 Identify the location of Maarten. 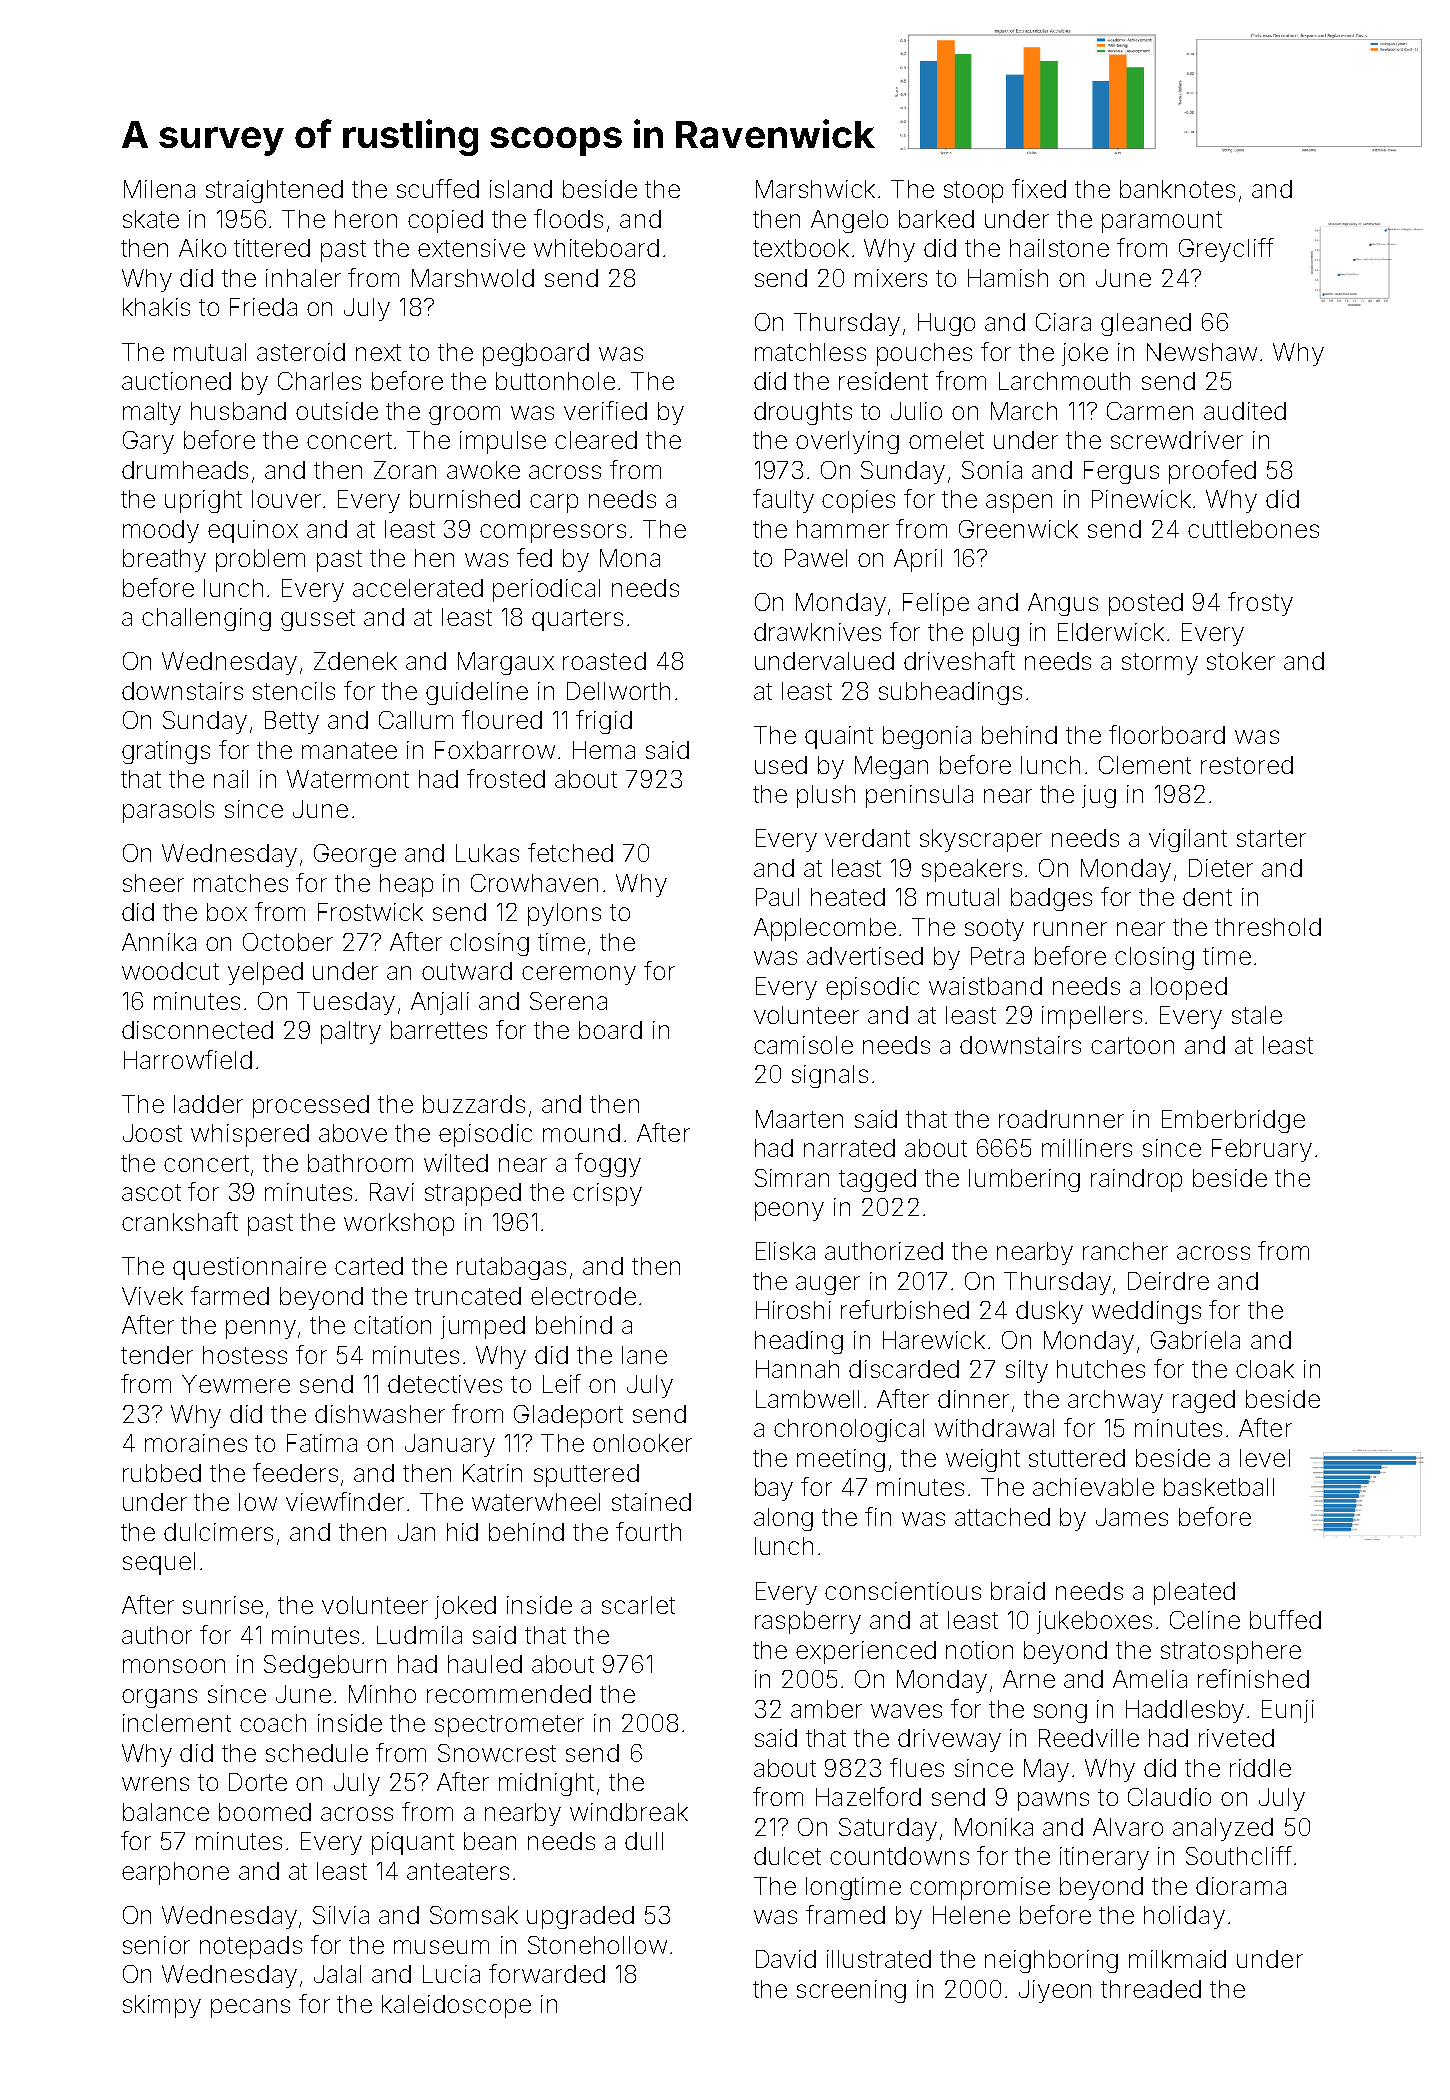
(799, 1119).
